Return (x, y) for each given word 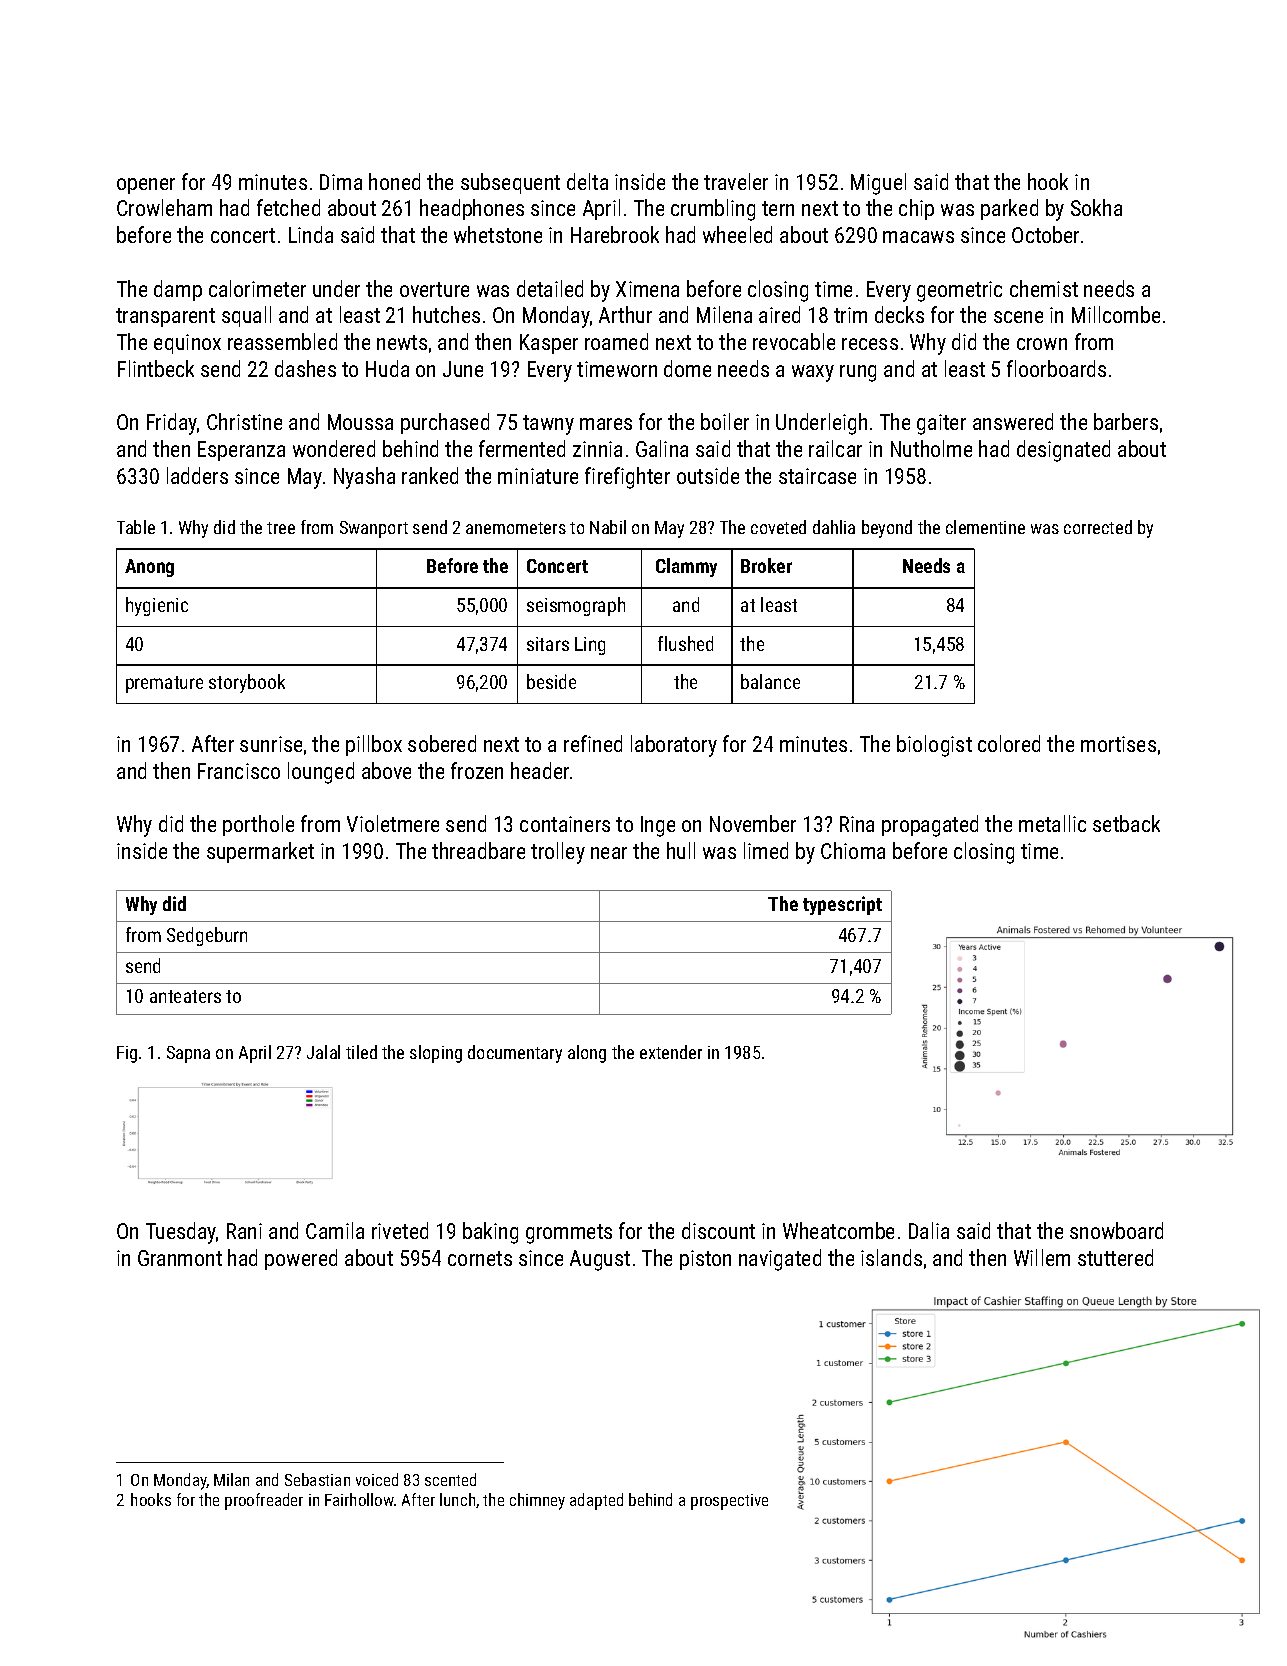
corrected (1098, 527)
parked (1009, 209)
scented (450, 1479)
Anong (149, 568)
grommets (569, 1234)
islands (891, 1257)
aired (779, 314)
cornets (480, 1258)
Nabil (608, 527)
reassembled (282, 341)
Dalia (929, 1230)
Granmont (180, 1258)
